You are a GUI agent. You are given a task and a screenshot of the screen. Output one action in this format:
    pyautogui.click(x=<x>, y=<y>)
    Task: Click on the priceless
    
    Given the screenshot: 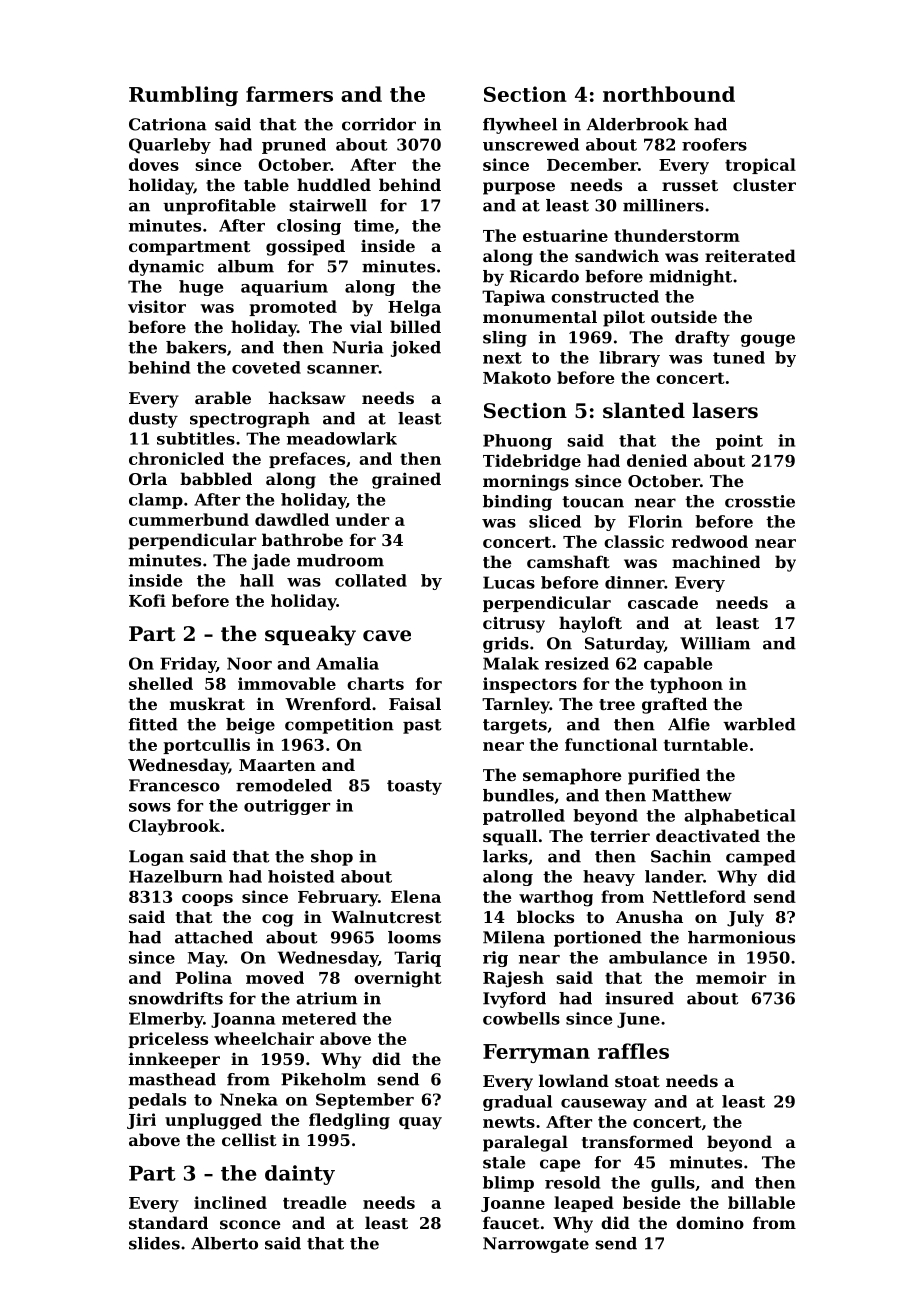 What is the action you would take?
    pyautogui.click(x=168, y=1040)
